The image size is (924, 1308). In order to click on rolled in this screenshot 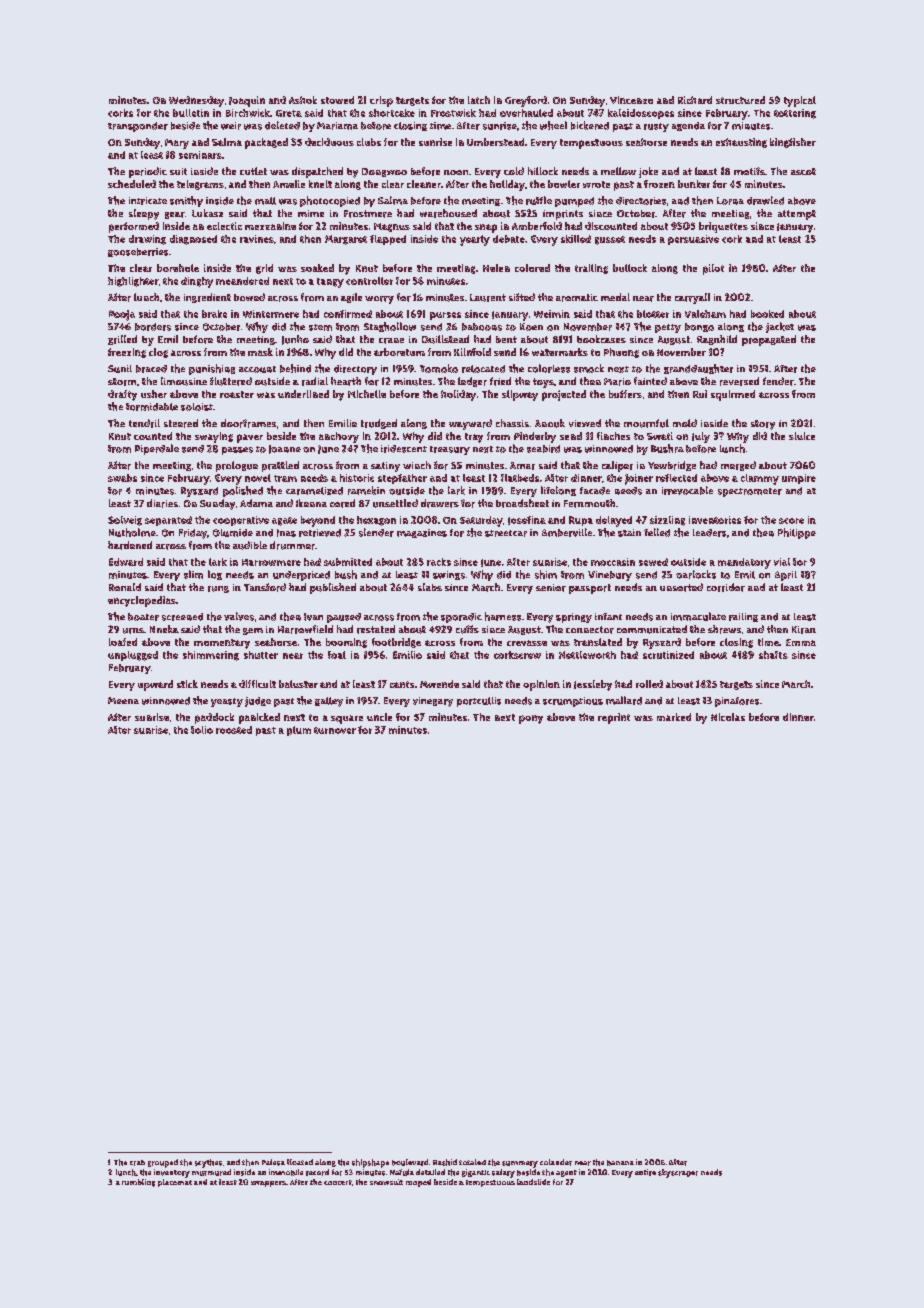, I will do `click(649, 684)`.
